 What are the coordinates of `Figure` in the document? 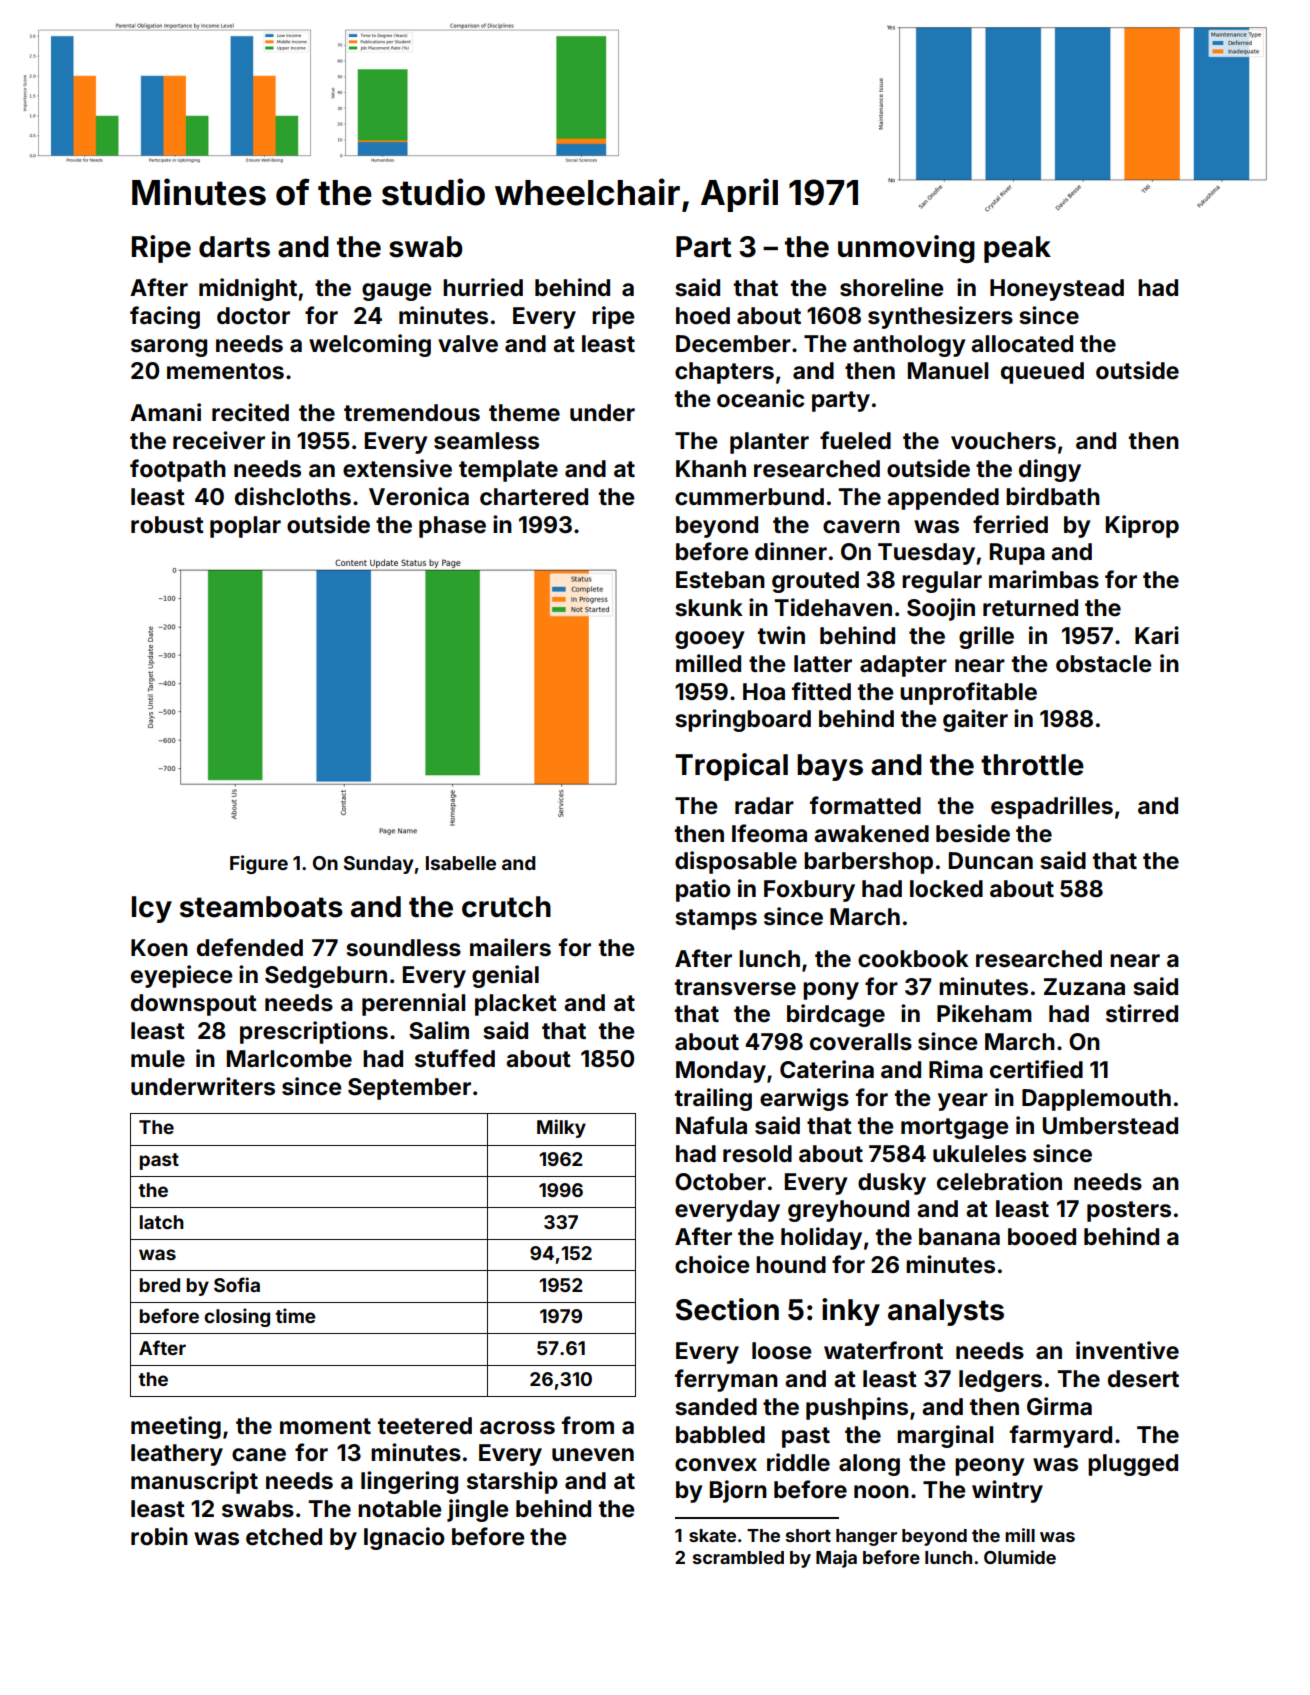 It's located at (259, 864).
